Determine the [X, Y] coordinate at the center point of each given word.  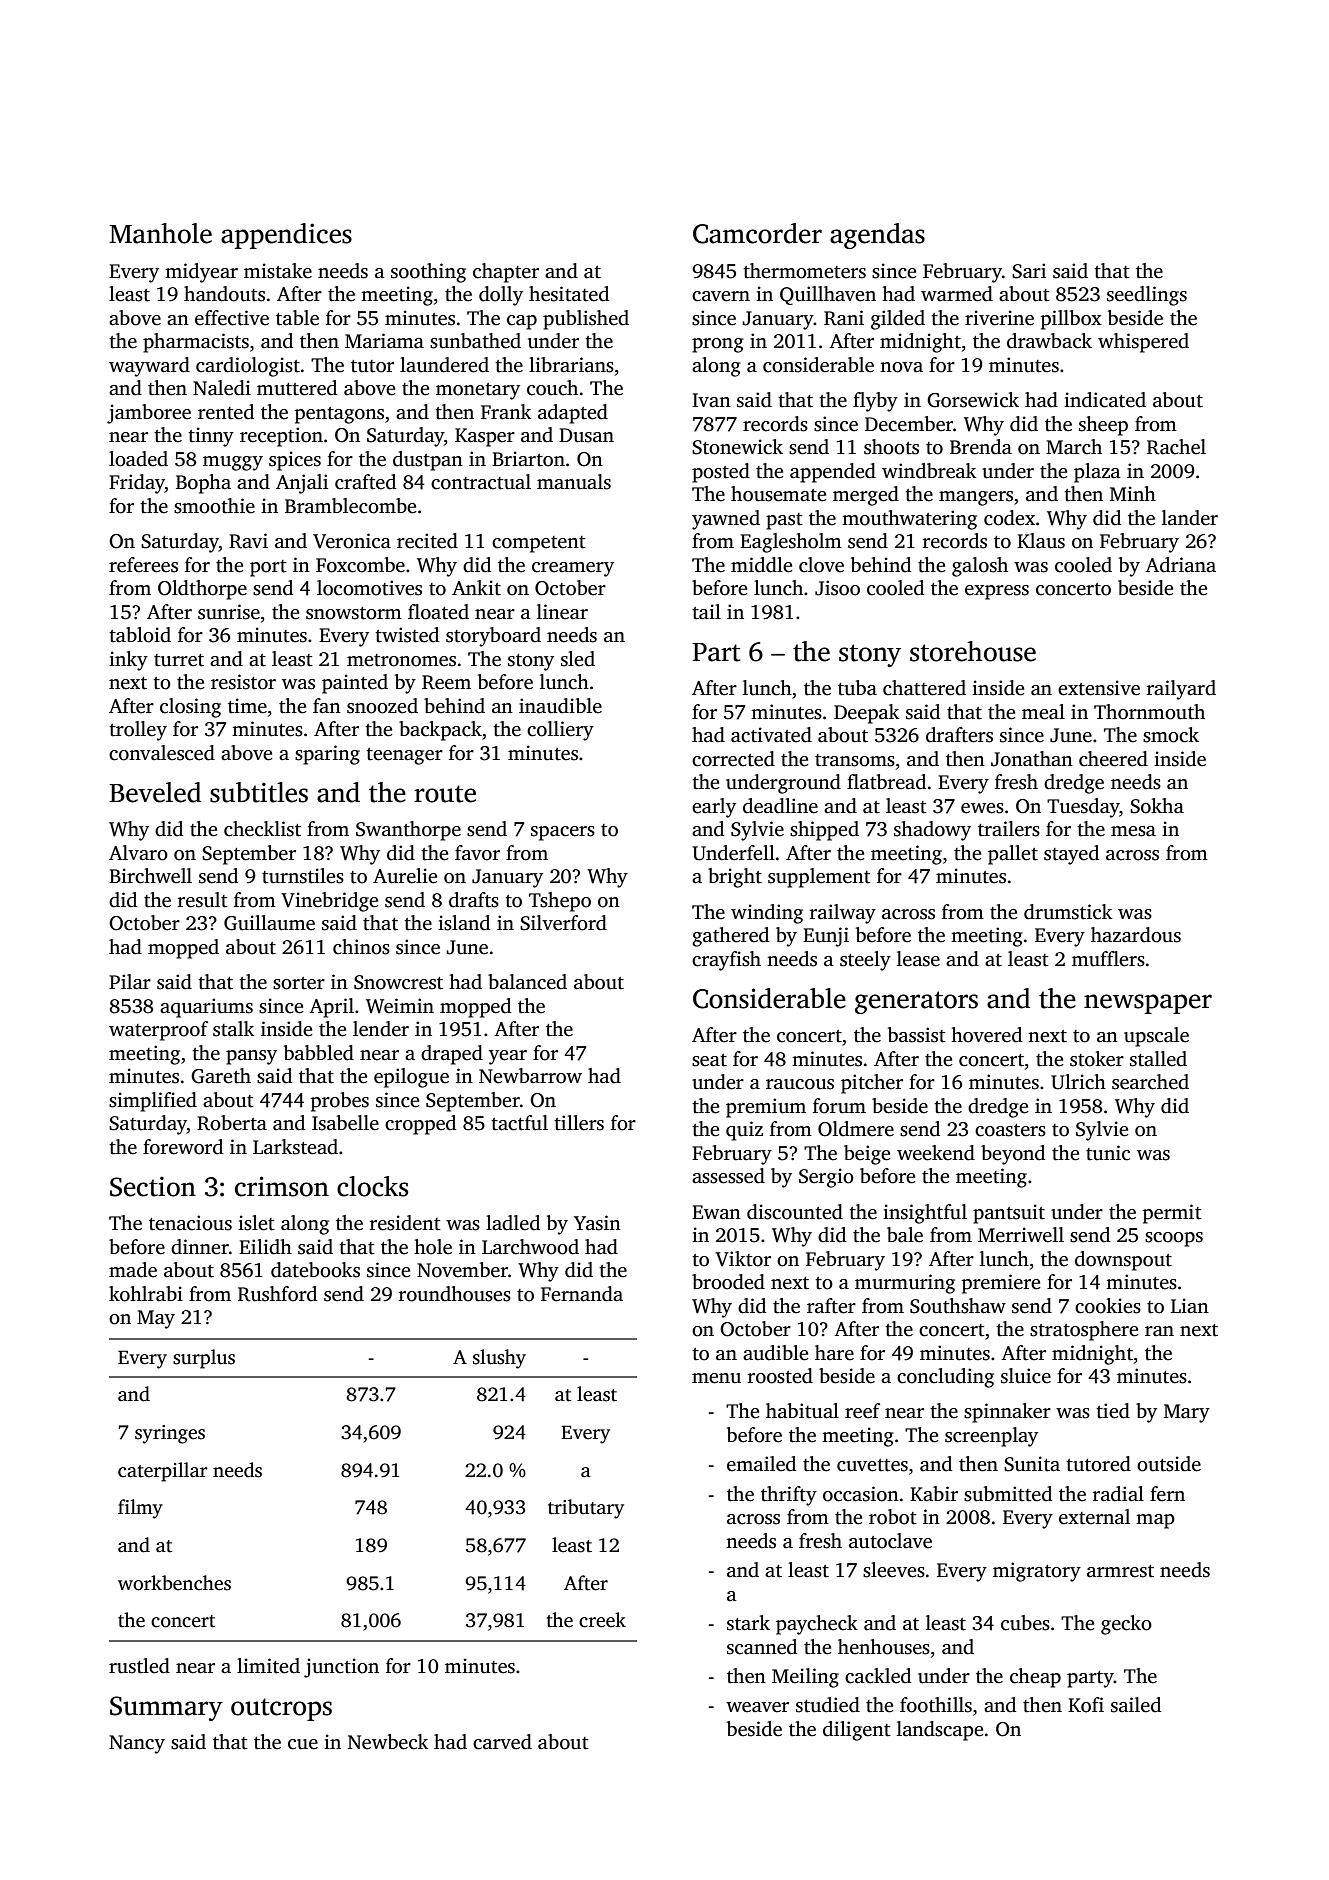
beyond [1013, 1155]
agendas [877, 236]
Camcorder [757, 233]
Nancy [137, 1744]
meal [1043, 712]
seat [709, 1060]
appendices [286, 236]
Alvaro [138, 853]
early [714, 808]
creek [602, 1620]
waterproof [158, 1031]
